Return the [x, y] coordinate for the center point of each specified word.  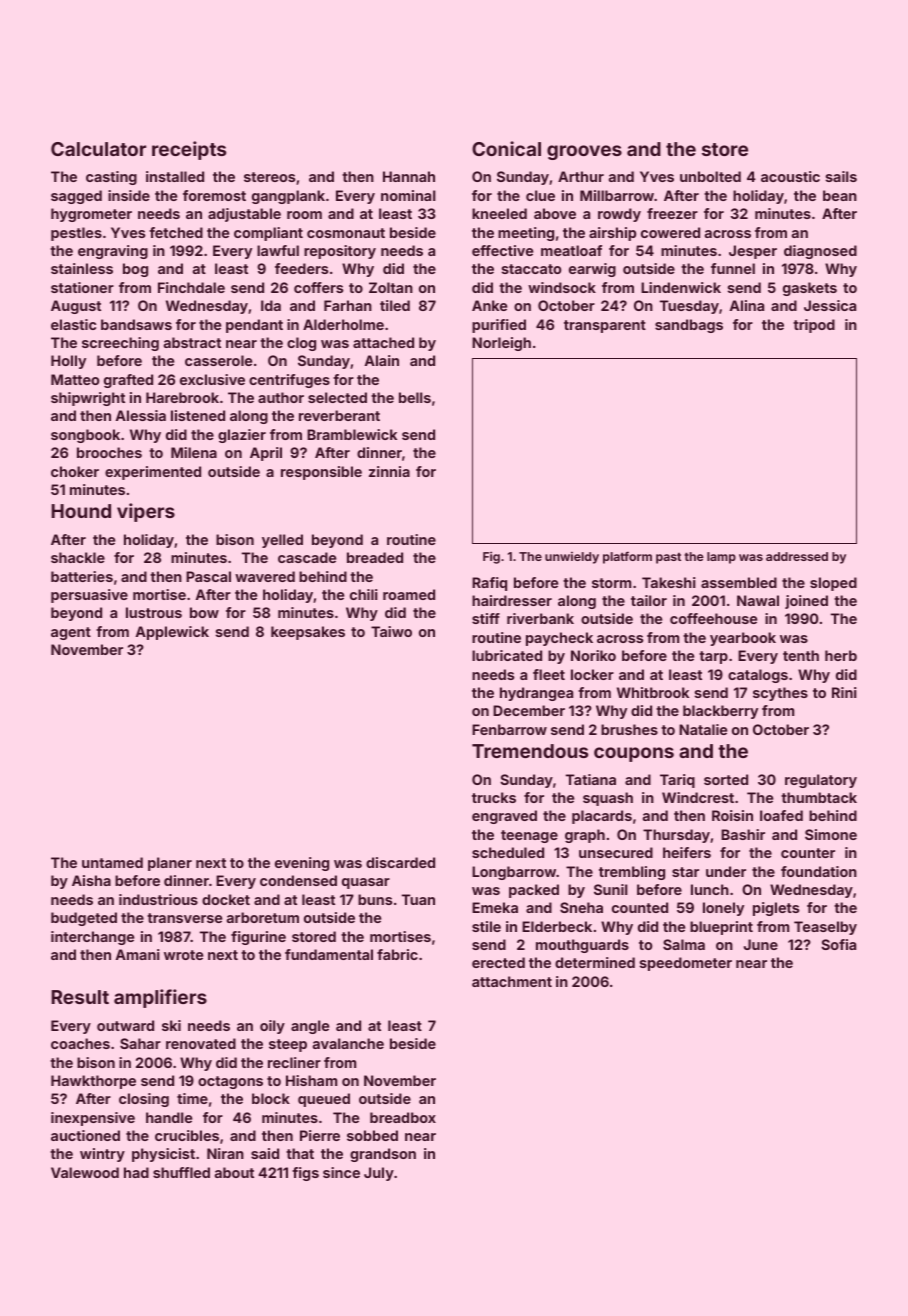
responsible [321, 473]
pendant [254, 326]
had [136, 1172]
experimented [153, 473]
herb [841, 655]
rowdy [619, 215]
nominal [408, 195]
